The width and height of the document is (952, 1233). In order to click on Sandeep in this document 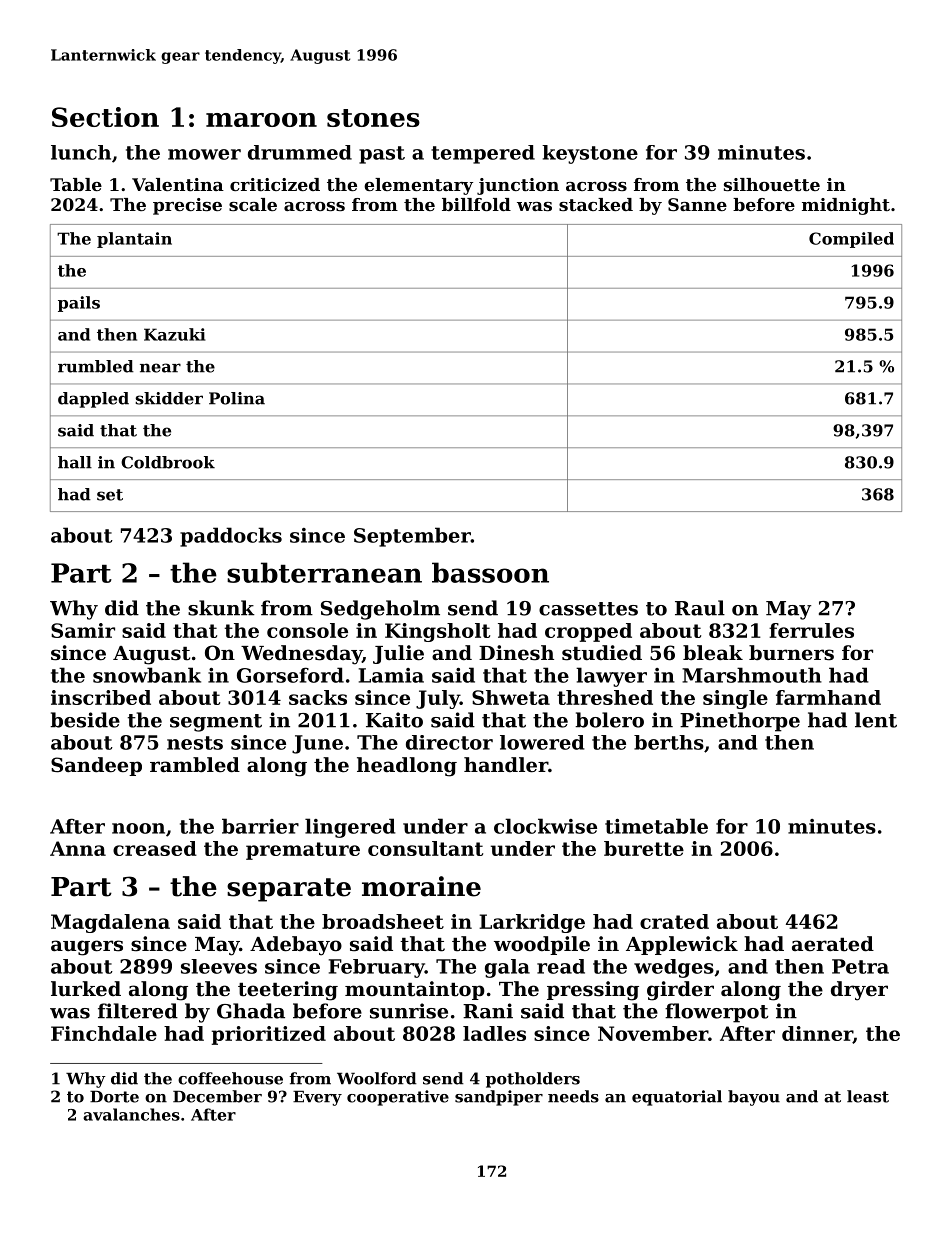, I will do `click(96, 766)`.
